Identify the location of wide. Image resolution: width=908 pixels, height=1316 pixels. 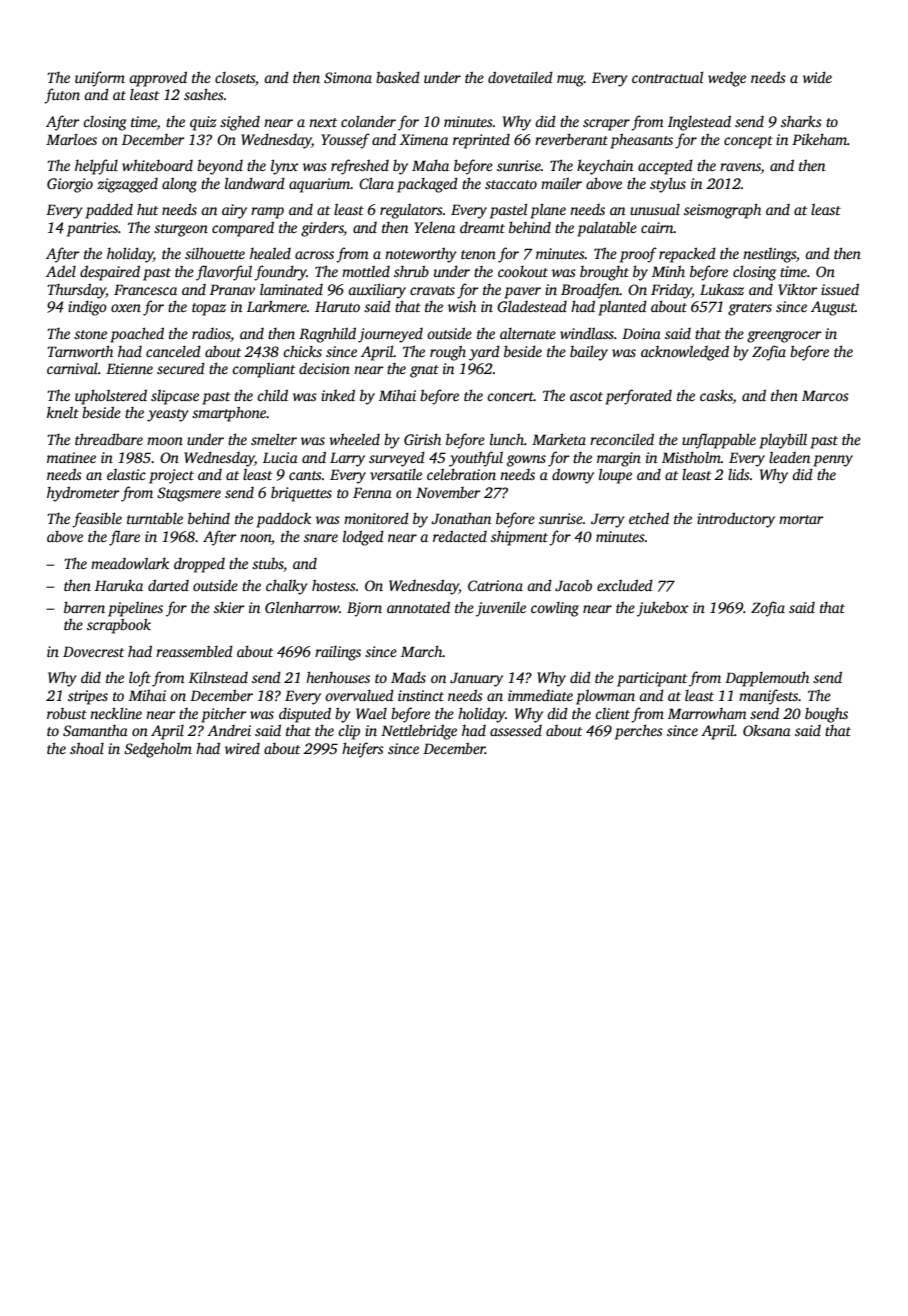
(817, 77).
